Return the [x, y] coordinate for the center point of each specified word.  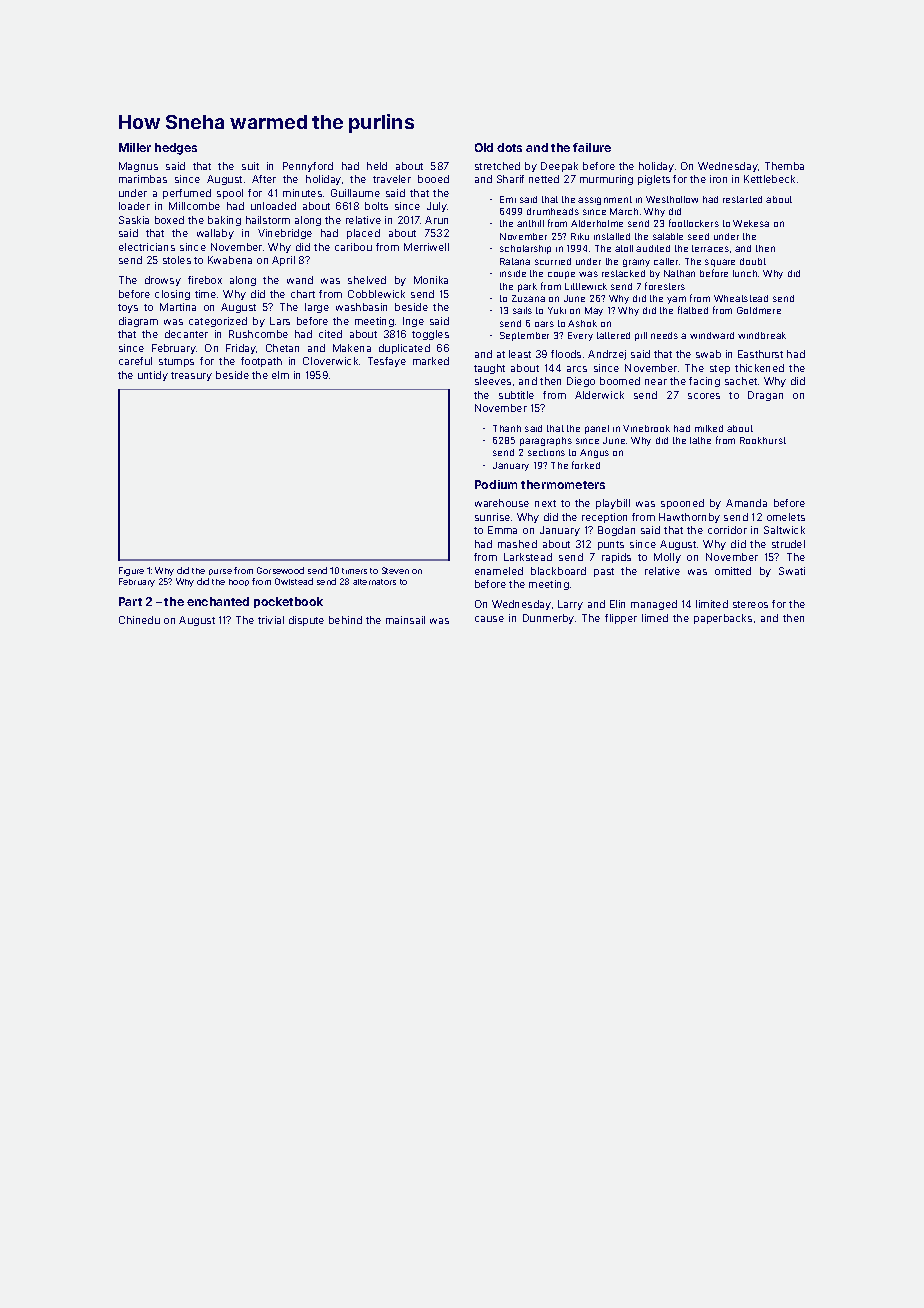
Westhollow [672, 199]
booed [433, 179]
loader [134, 206]
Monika [431, 280]
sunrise [492, 517]
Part [130, 601]
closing [172, 295]
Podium [496, 484]
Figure [131, 571]
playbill [613, 504]
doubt [753, 261]
